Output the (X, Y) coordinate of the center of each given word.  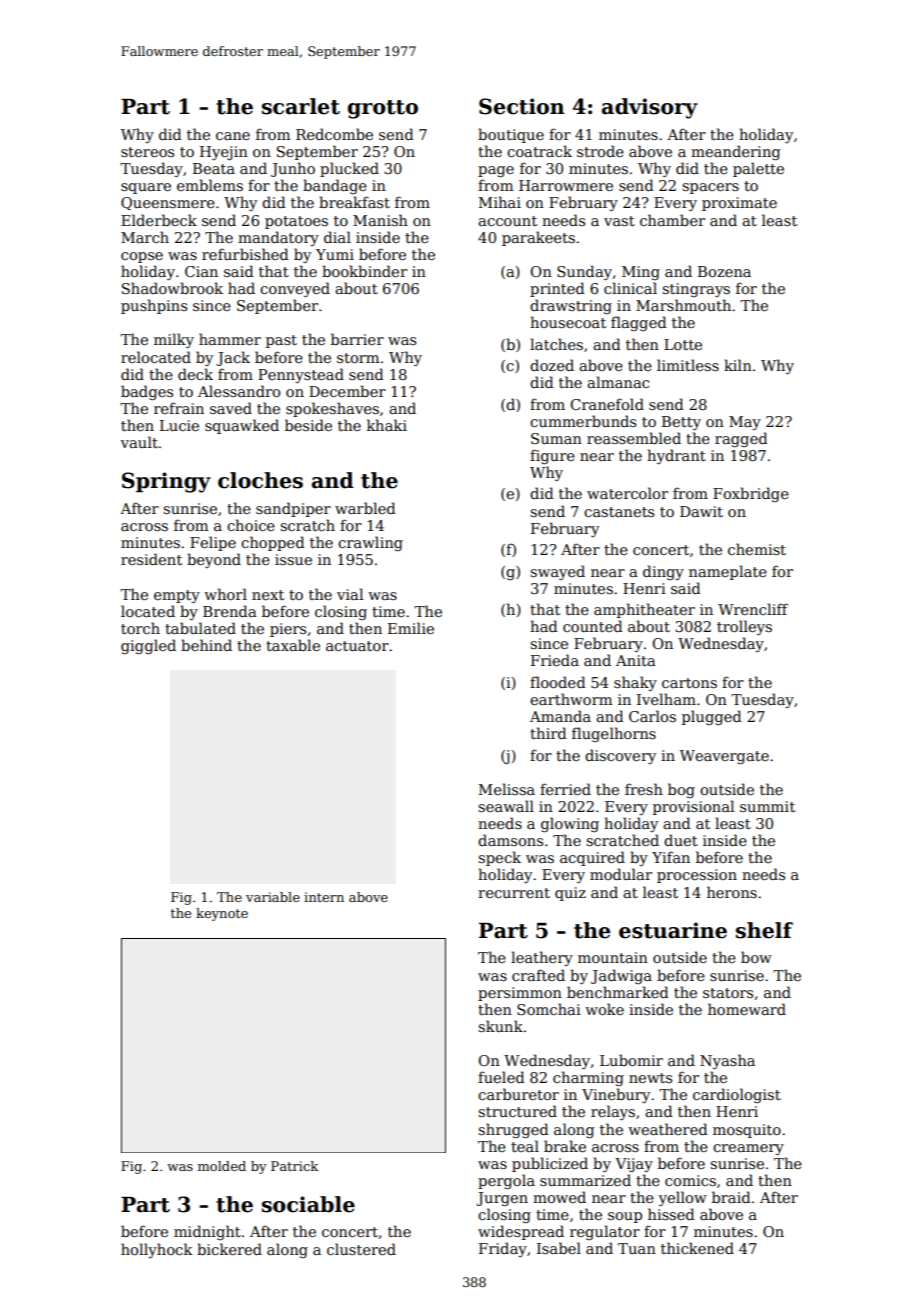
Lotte (683, 344)
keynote (222, 914)
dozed (552, 365)
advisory (650, 108)
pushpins (154, 306)
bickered (229, 1249)
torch (140, 628)
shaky (635, 683)
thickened (697, 1248)
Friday (503, 1249)
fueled (501, 1077)
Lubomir (631, 1060)
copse (142, 257)
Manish (380, 220)
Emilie (411, 628)
